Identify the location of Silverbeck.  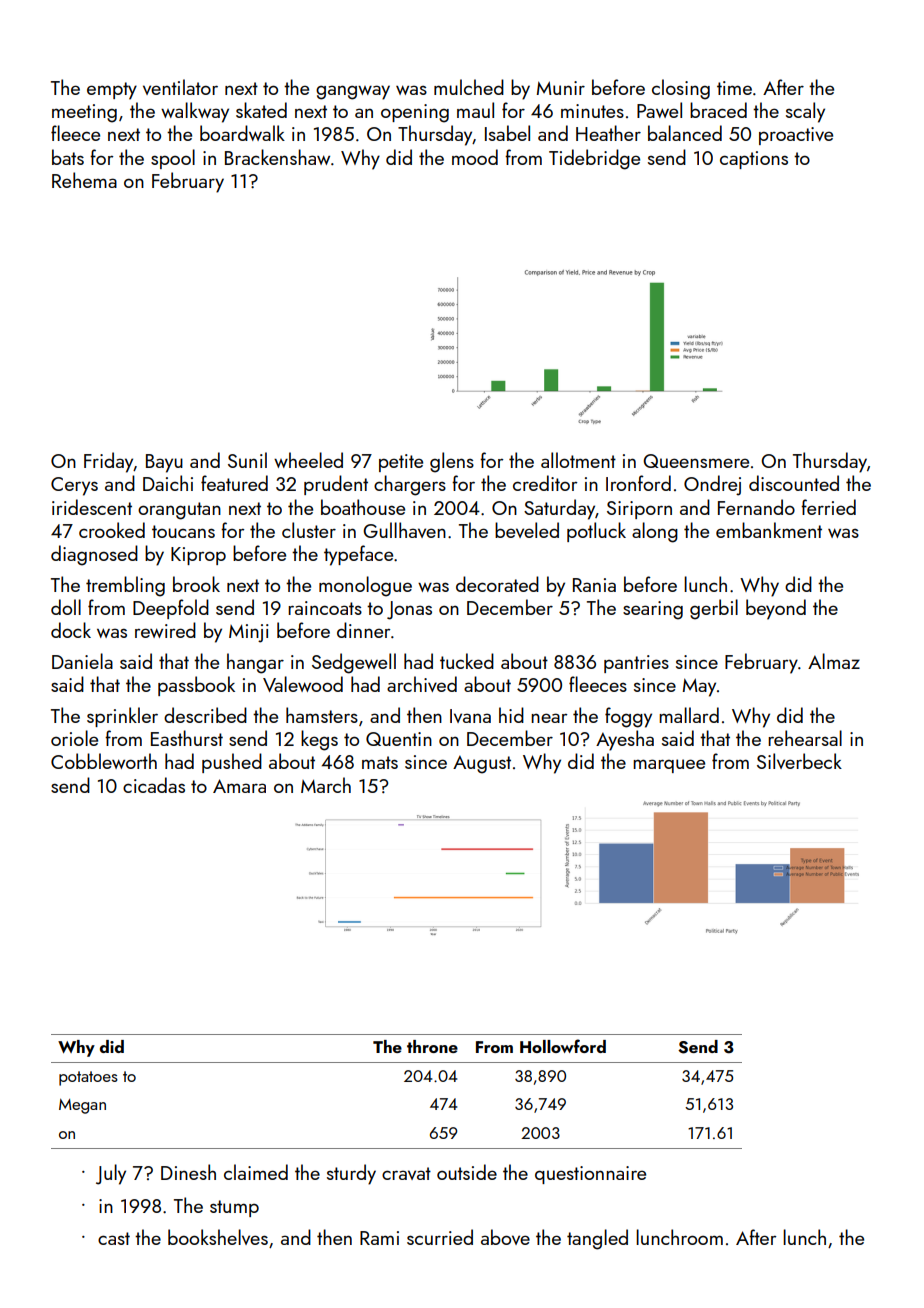
(799, 761).
